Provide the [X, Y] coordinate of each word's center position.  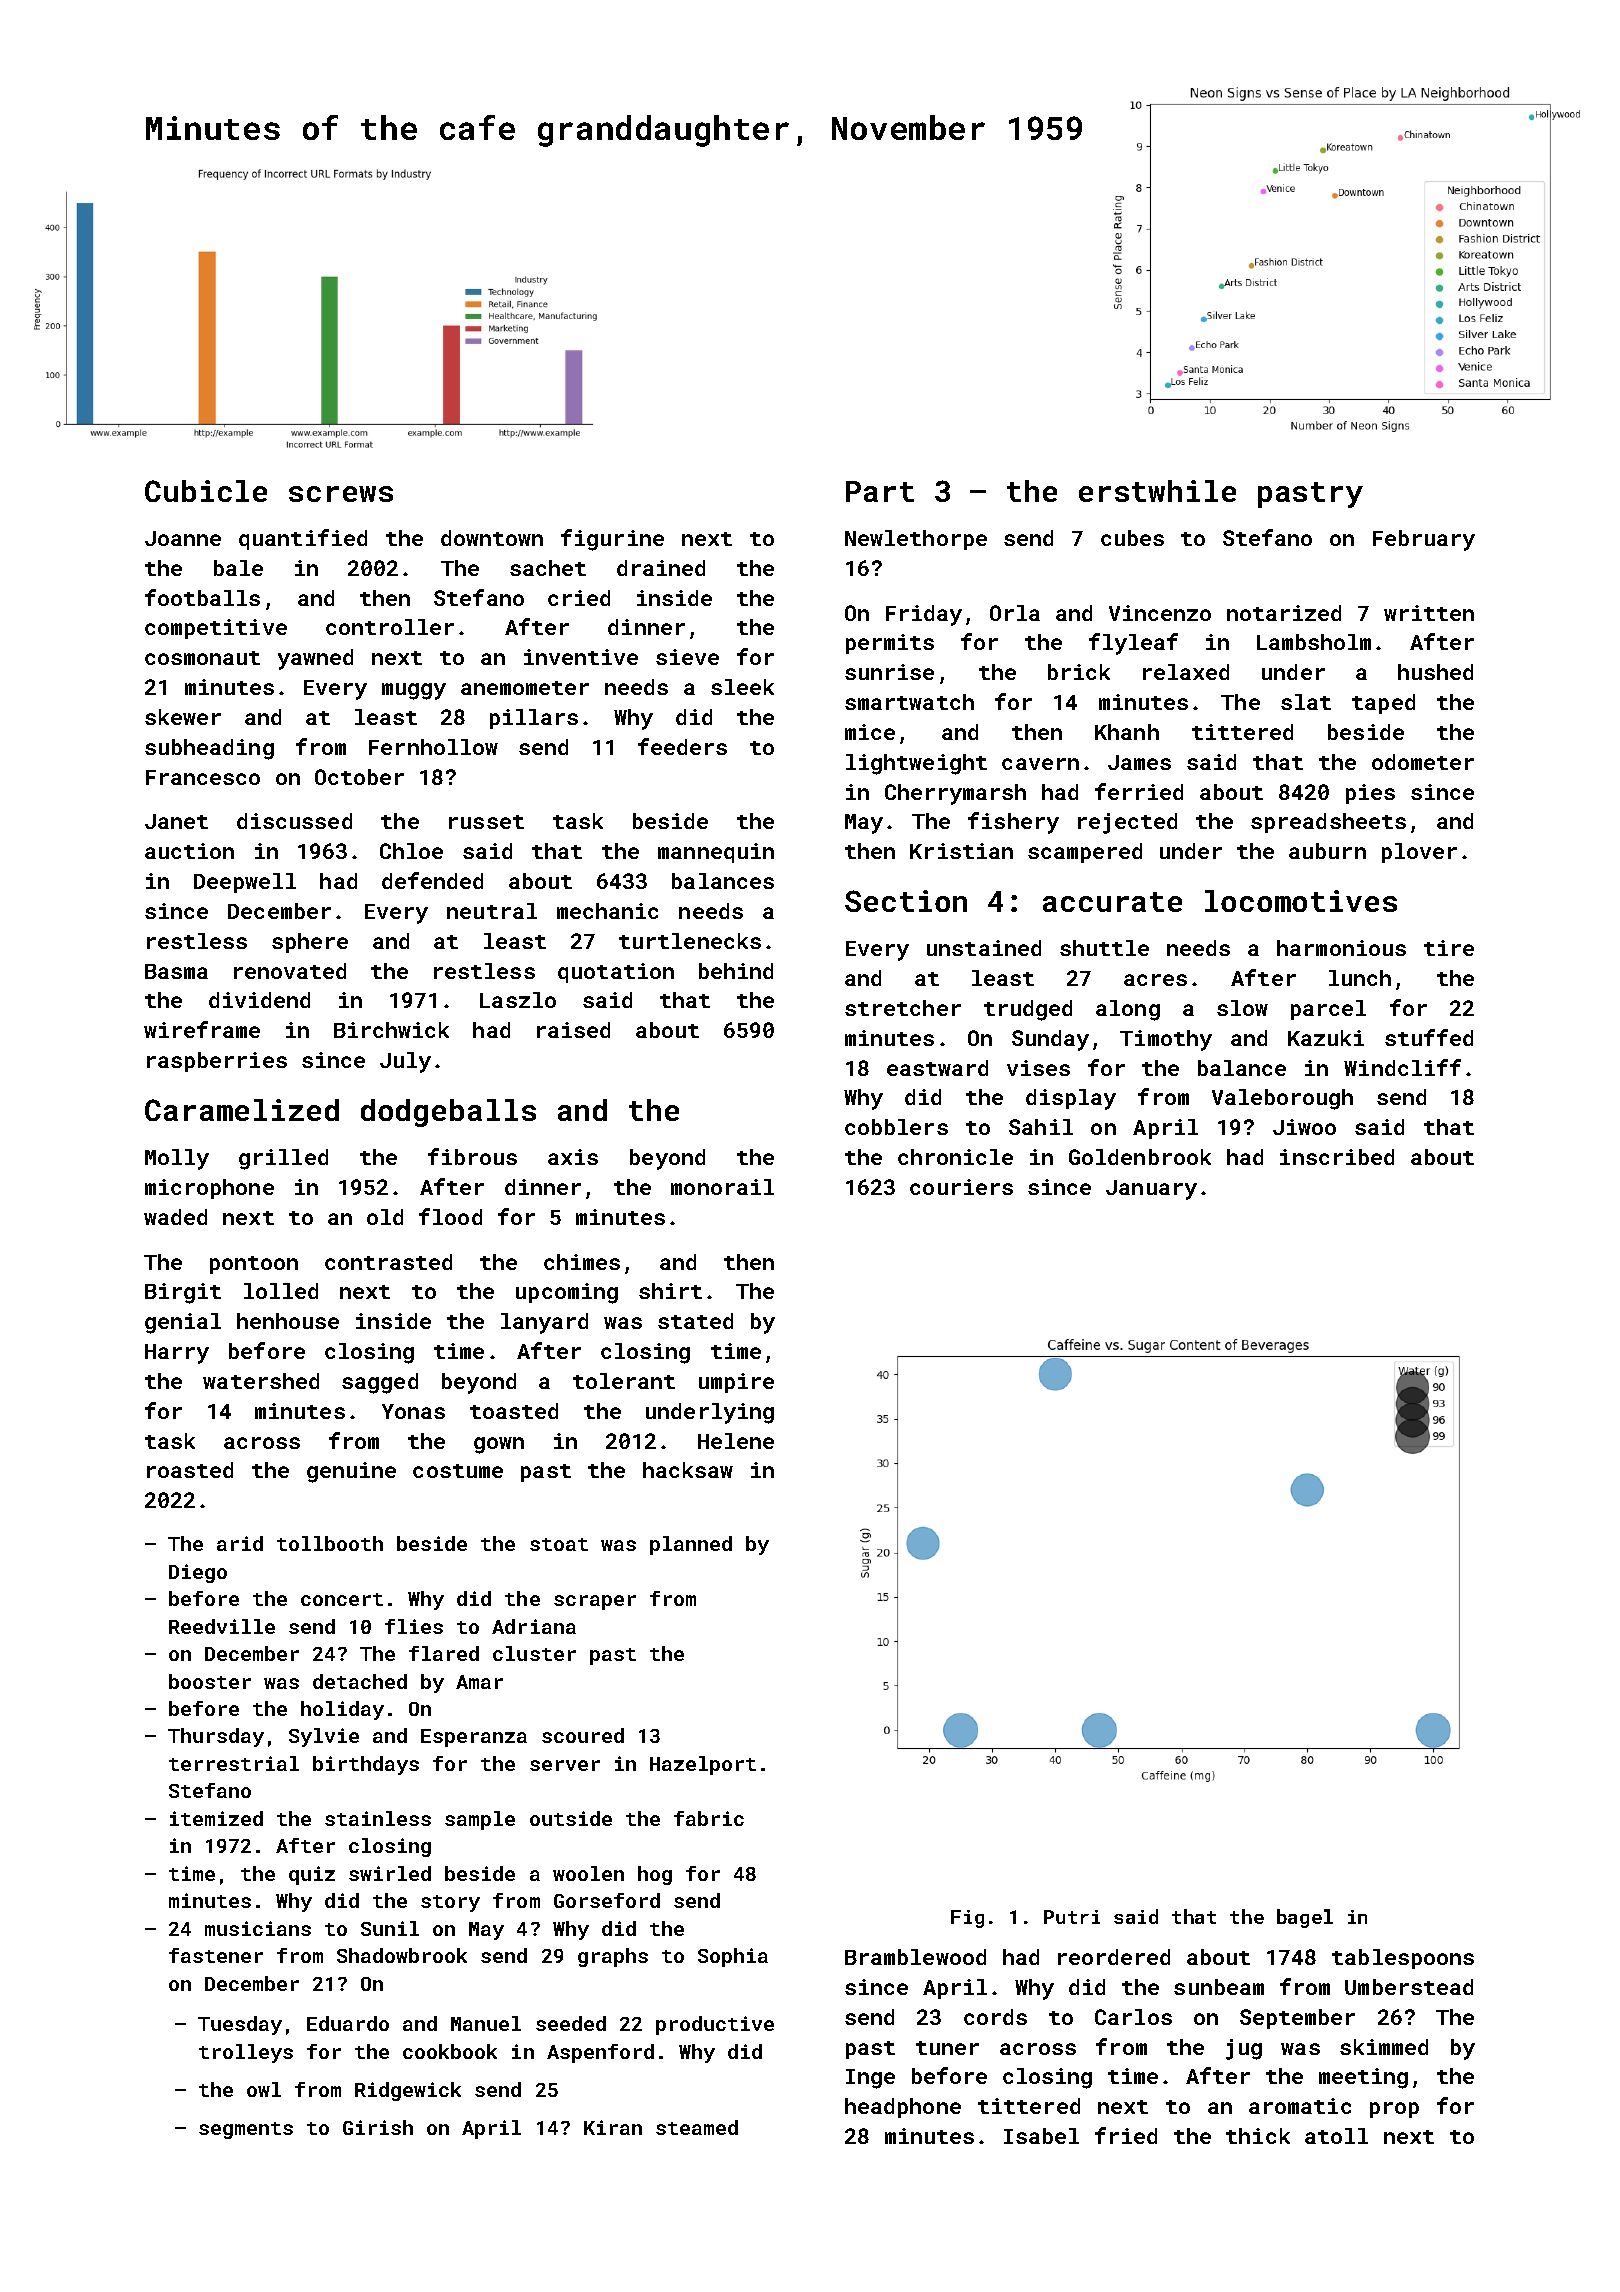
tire [1449, 948]
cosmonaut [202, 658]
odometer [1423, 762]
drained [661, 568]
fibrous [472, 1156]
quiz [312, 1875]
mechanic [607, 911]
